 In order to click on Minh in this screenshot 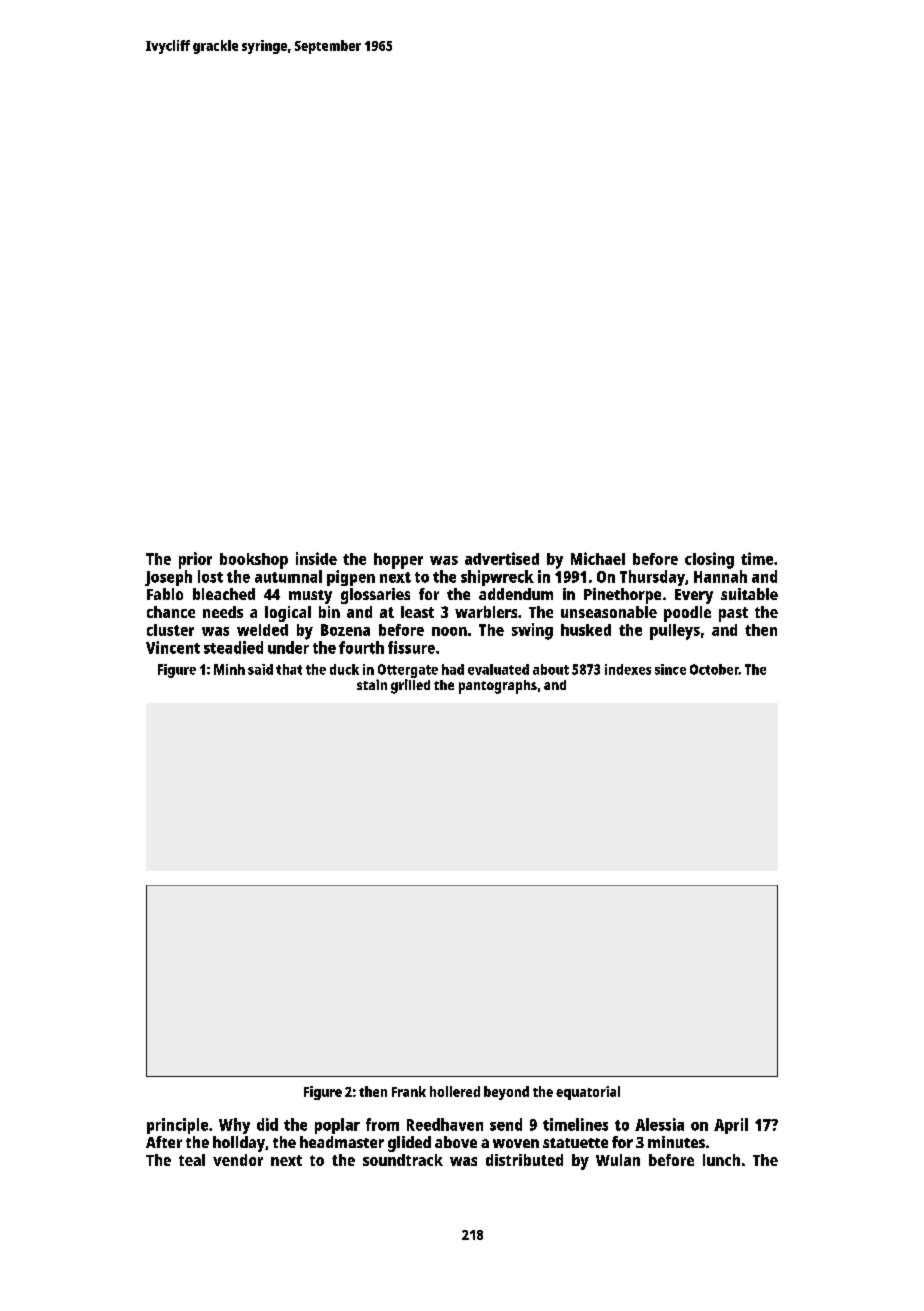, I will do `click(229, 669)`.
